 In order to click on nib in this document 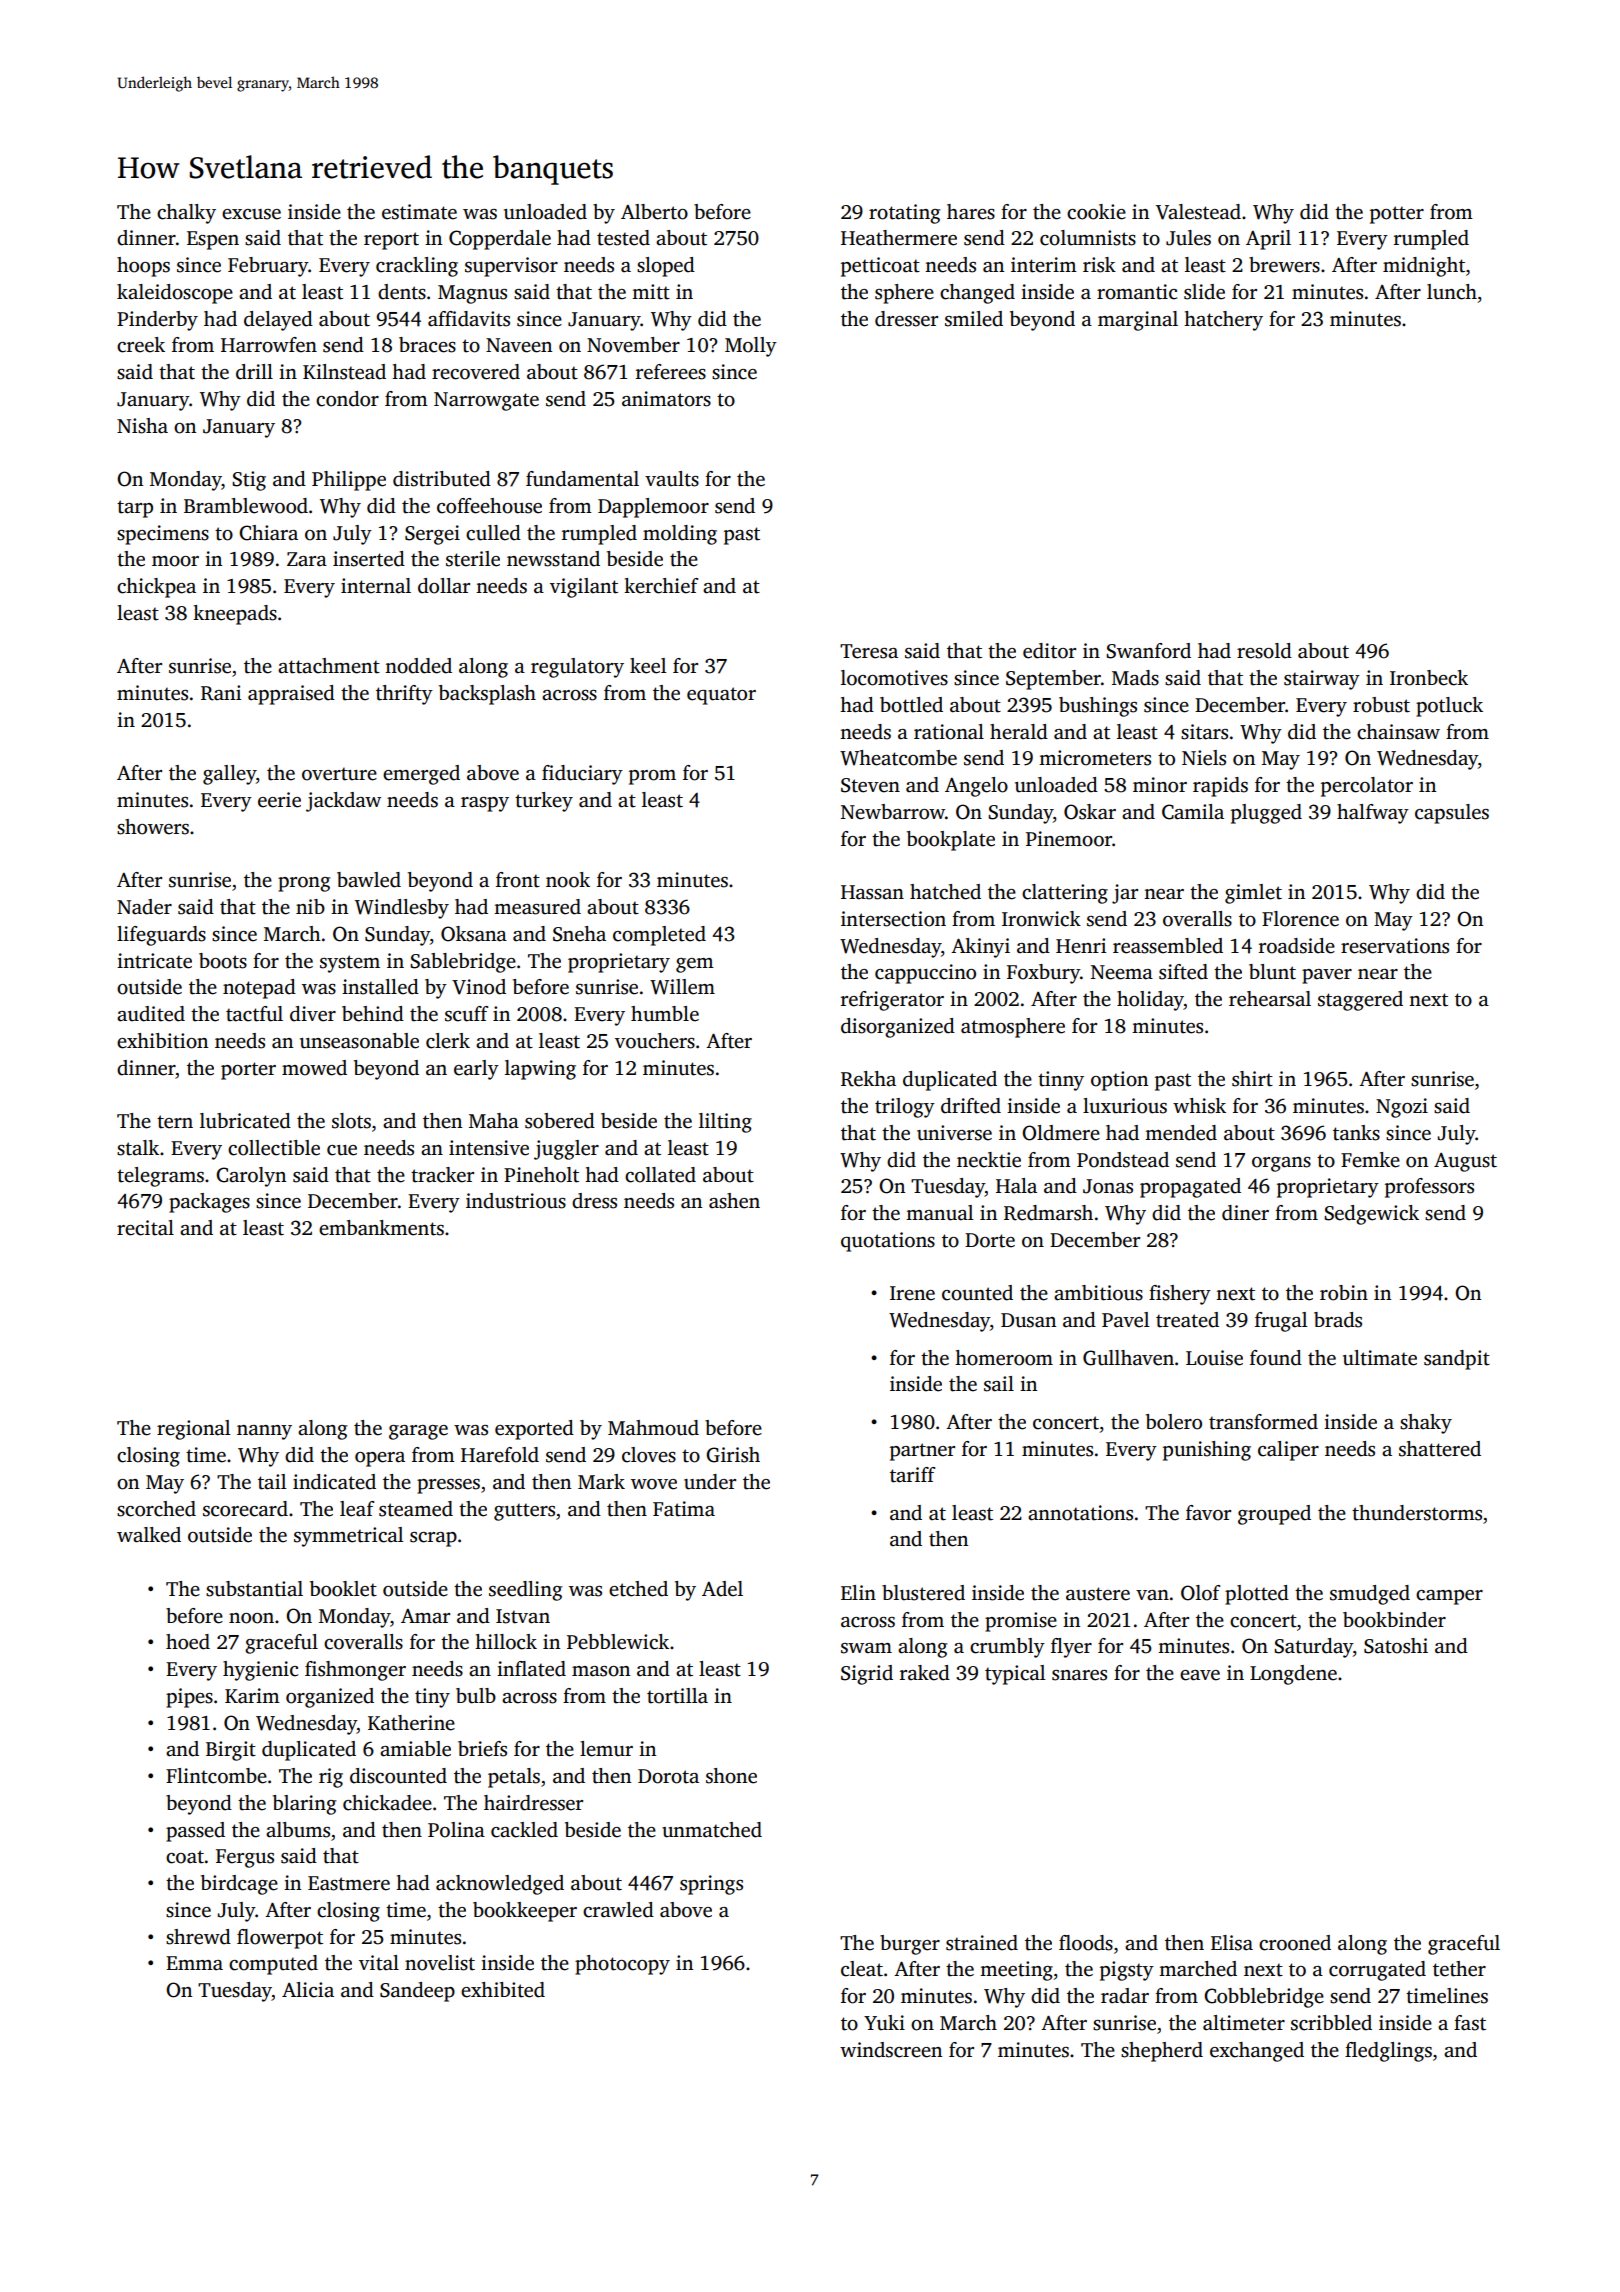, I will do `click(310, 906)`.
